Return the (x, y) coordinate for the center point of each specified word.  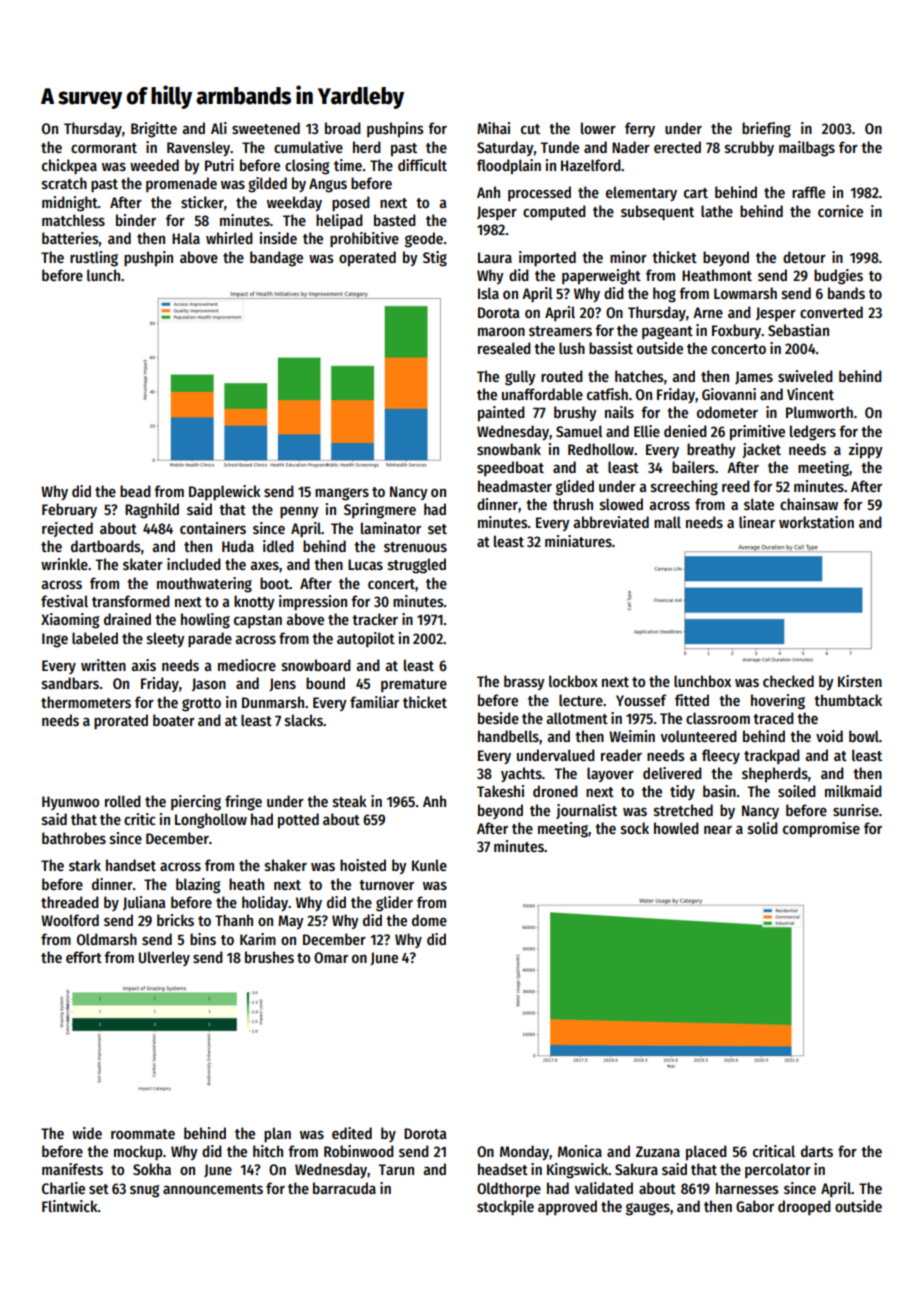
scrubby (749, 148)
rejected (67, 529)
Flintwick (70, 1206)
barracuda (344, 1188)
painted (501, 414)
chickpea (69, 167)
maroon (501, 331)
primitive (757, 433)
